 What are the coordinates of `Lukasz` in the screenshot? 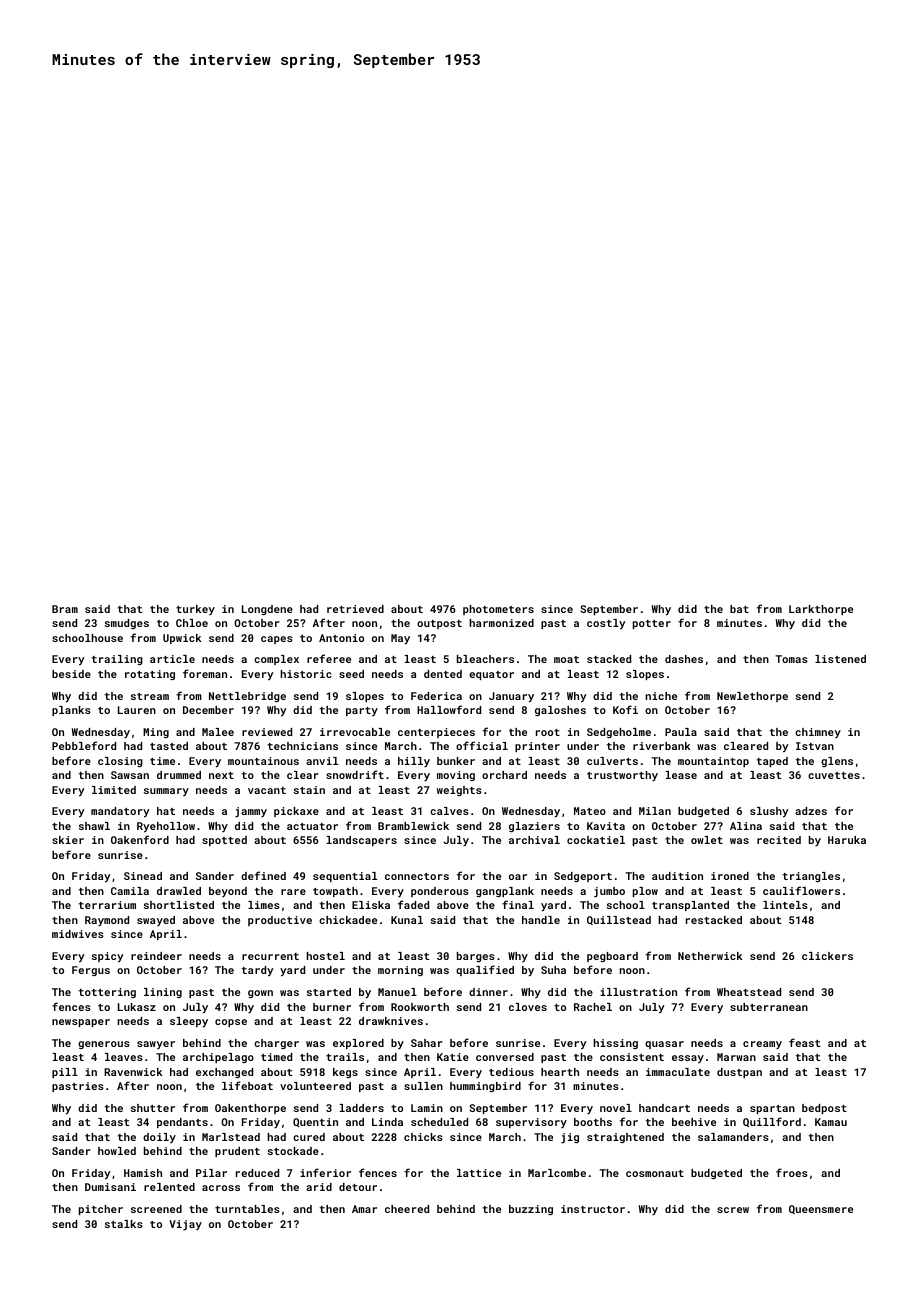 It's located at (137, 1007).
